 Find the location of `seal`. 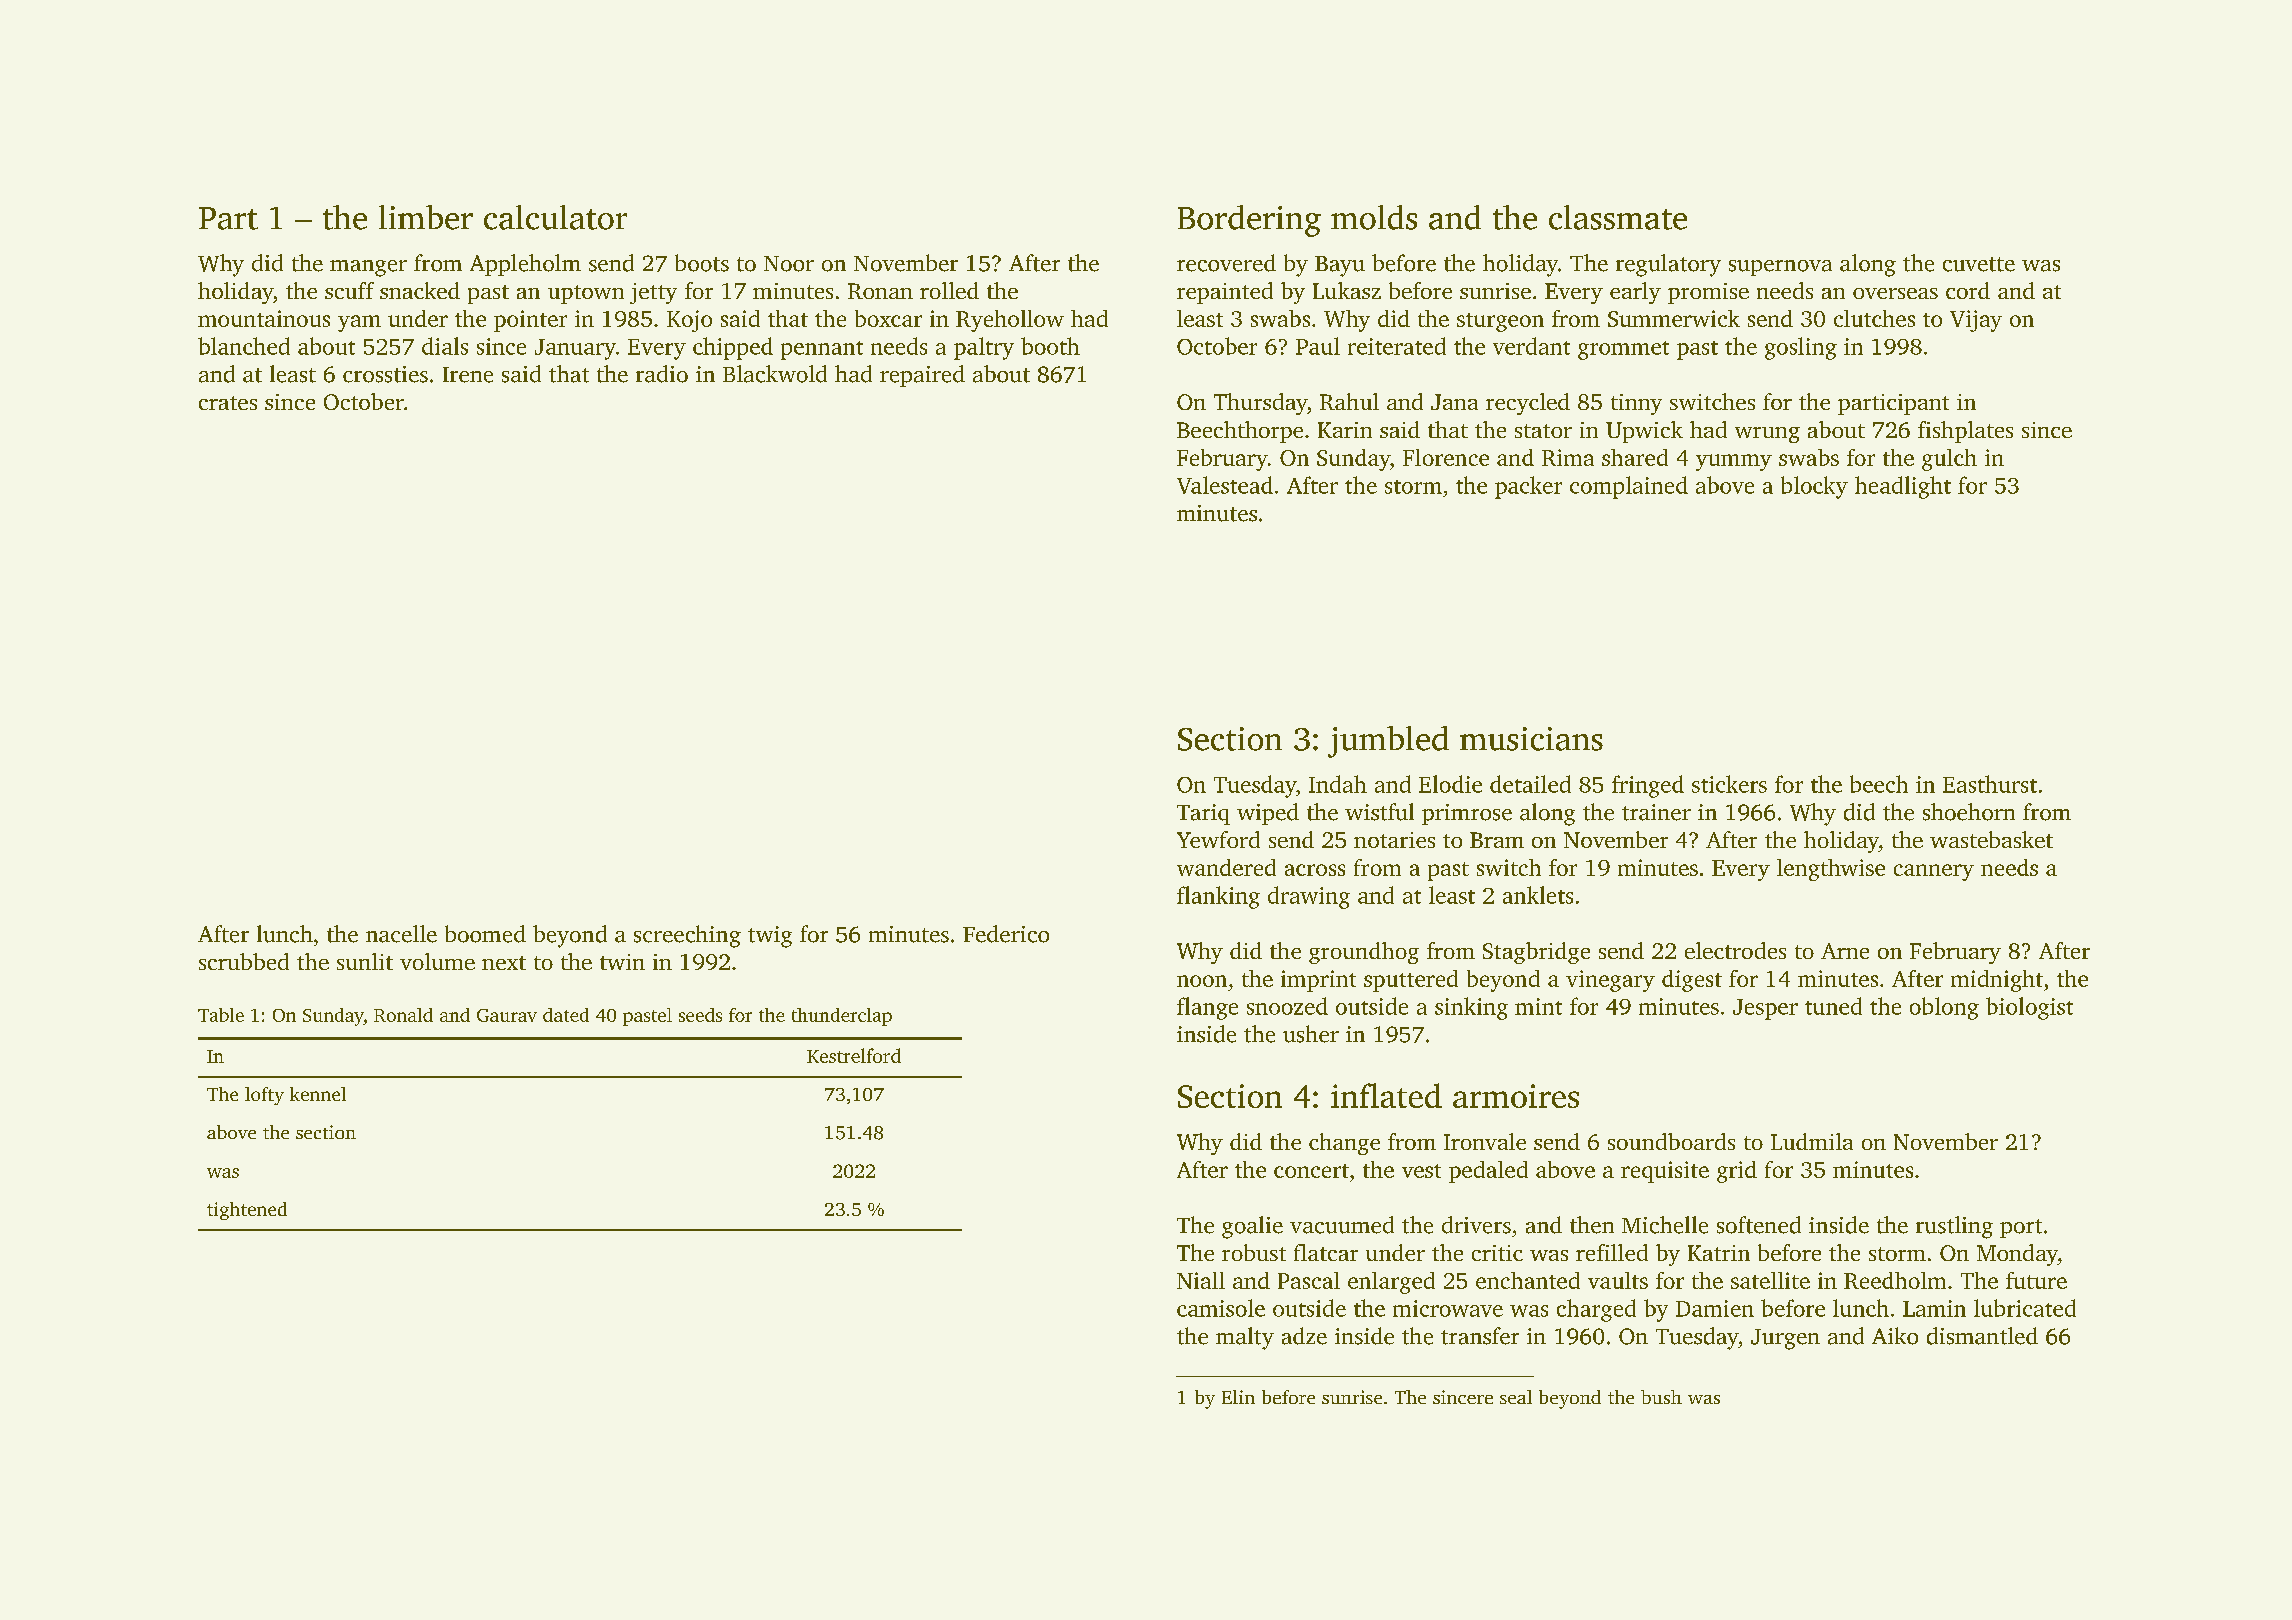

seal is located at coordinates (1516, 1397).
